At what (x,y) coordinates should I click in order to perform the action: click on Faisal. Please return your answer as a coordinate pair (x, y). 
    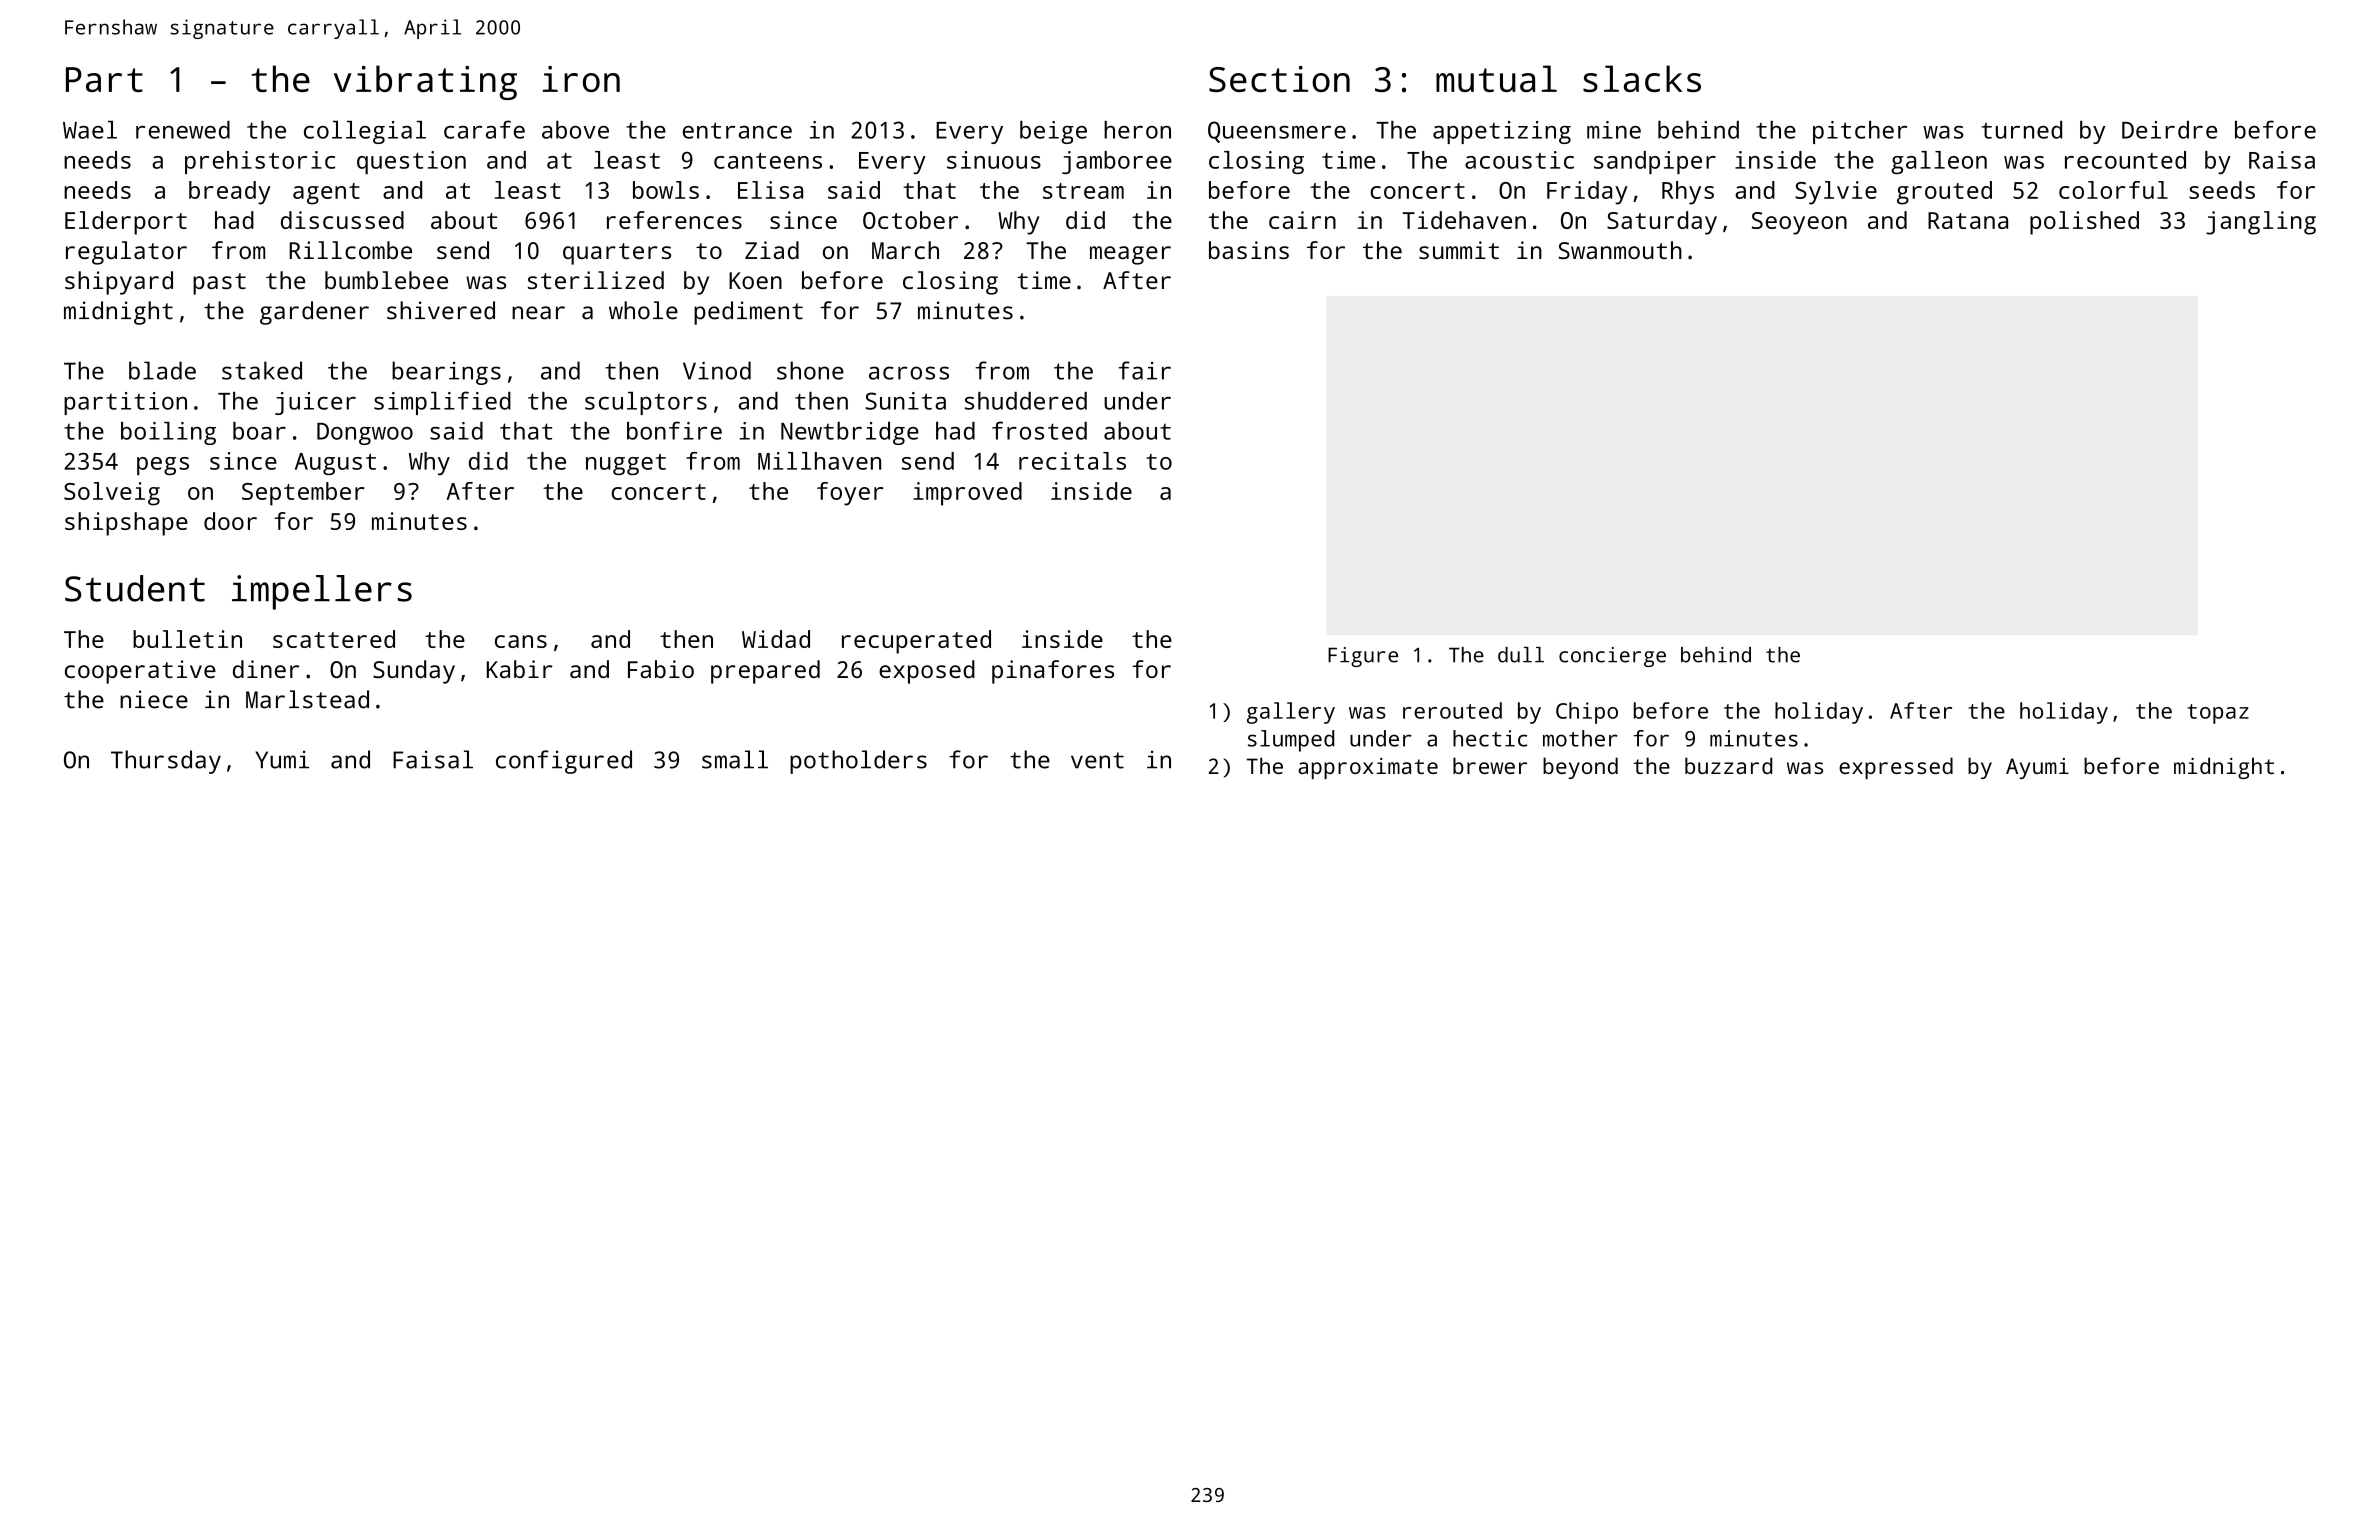
    Looking at the image, I should click on (433, 759).
